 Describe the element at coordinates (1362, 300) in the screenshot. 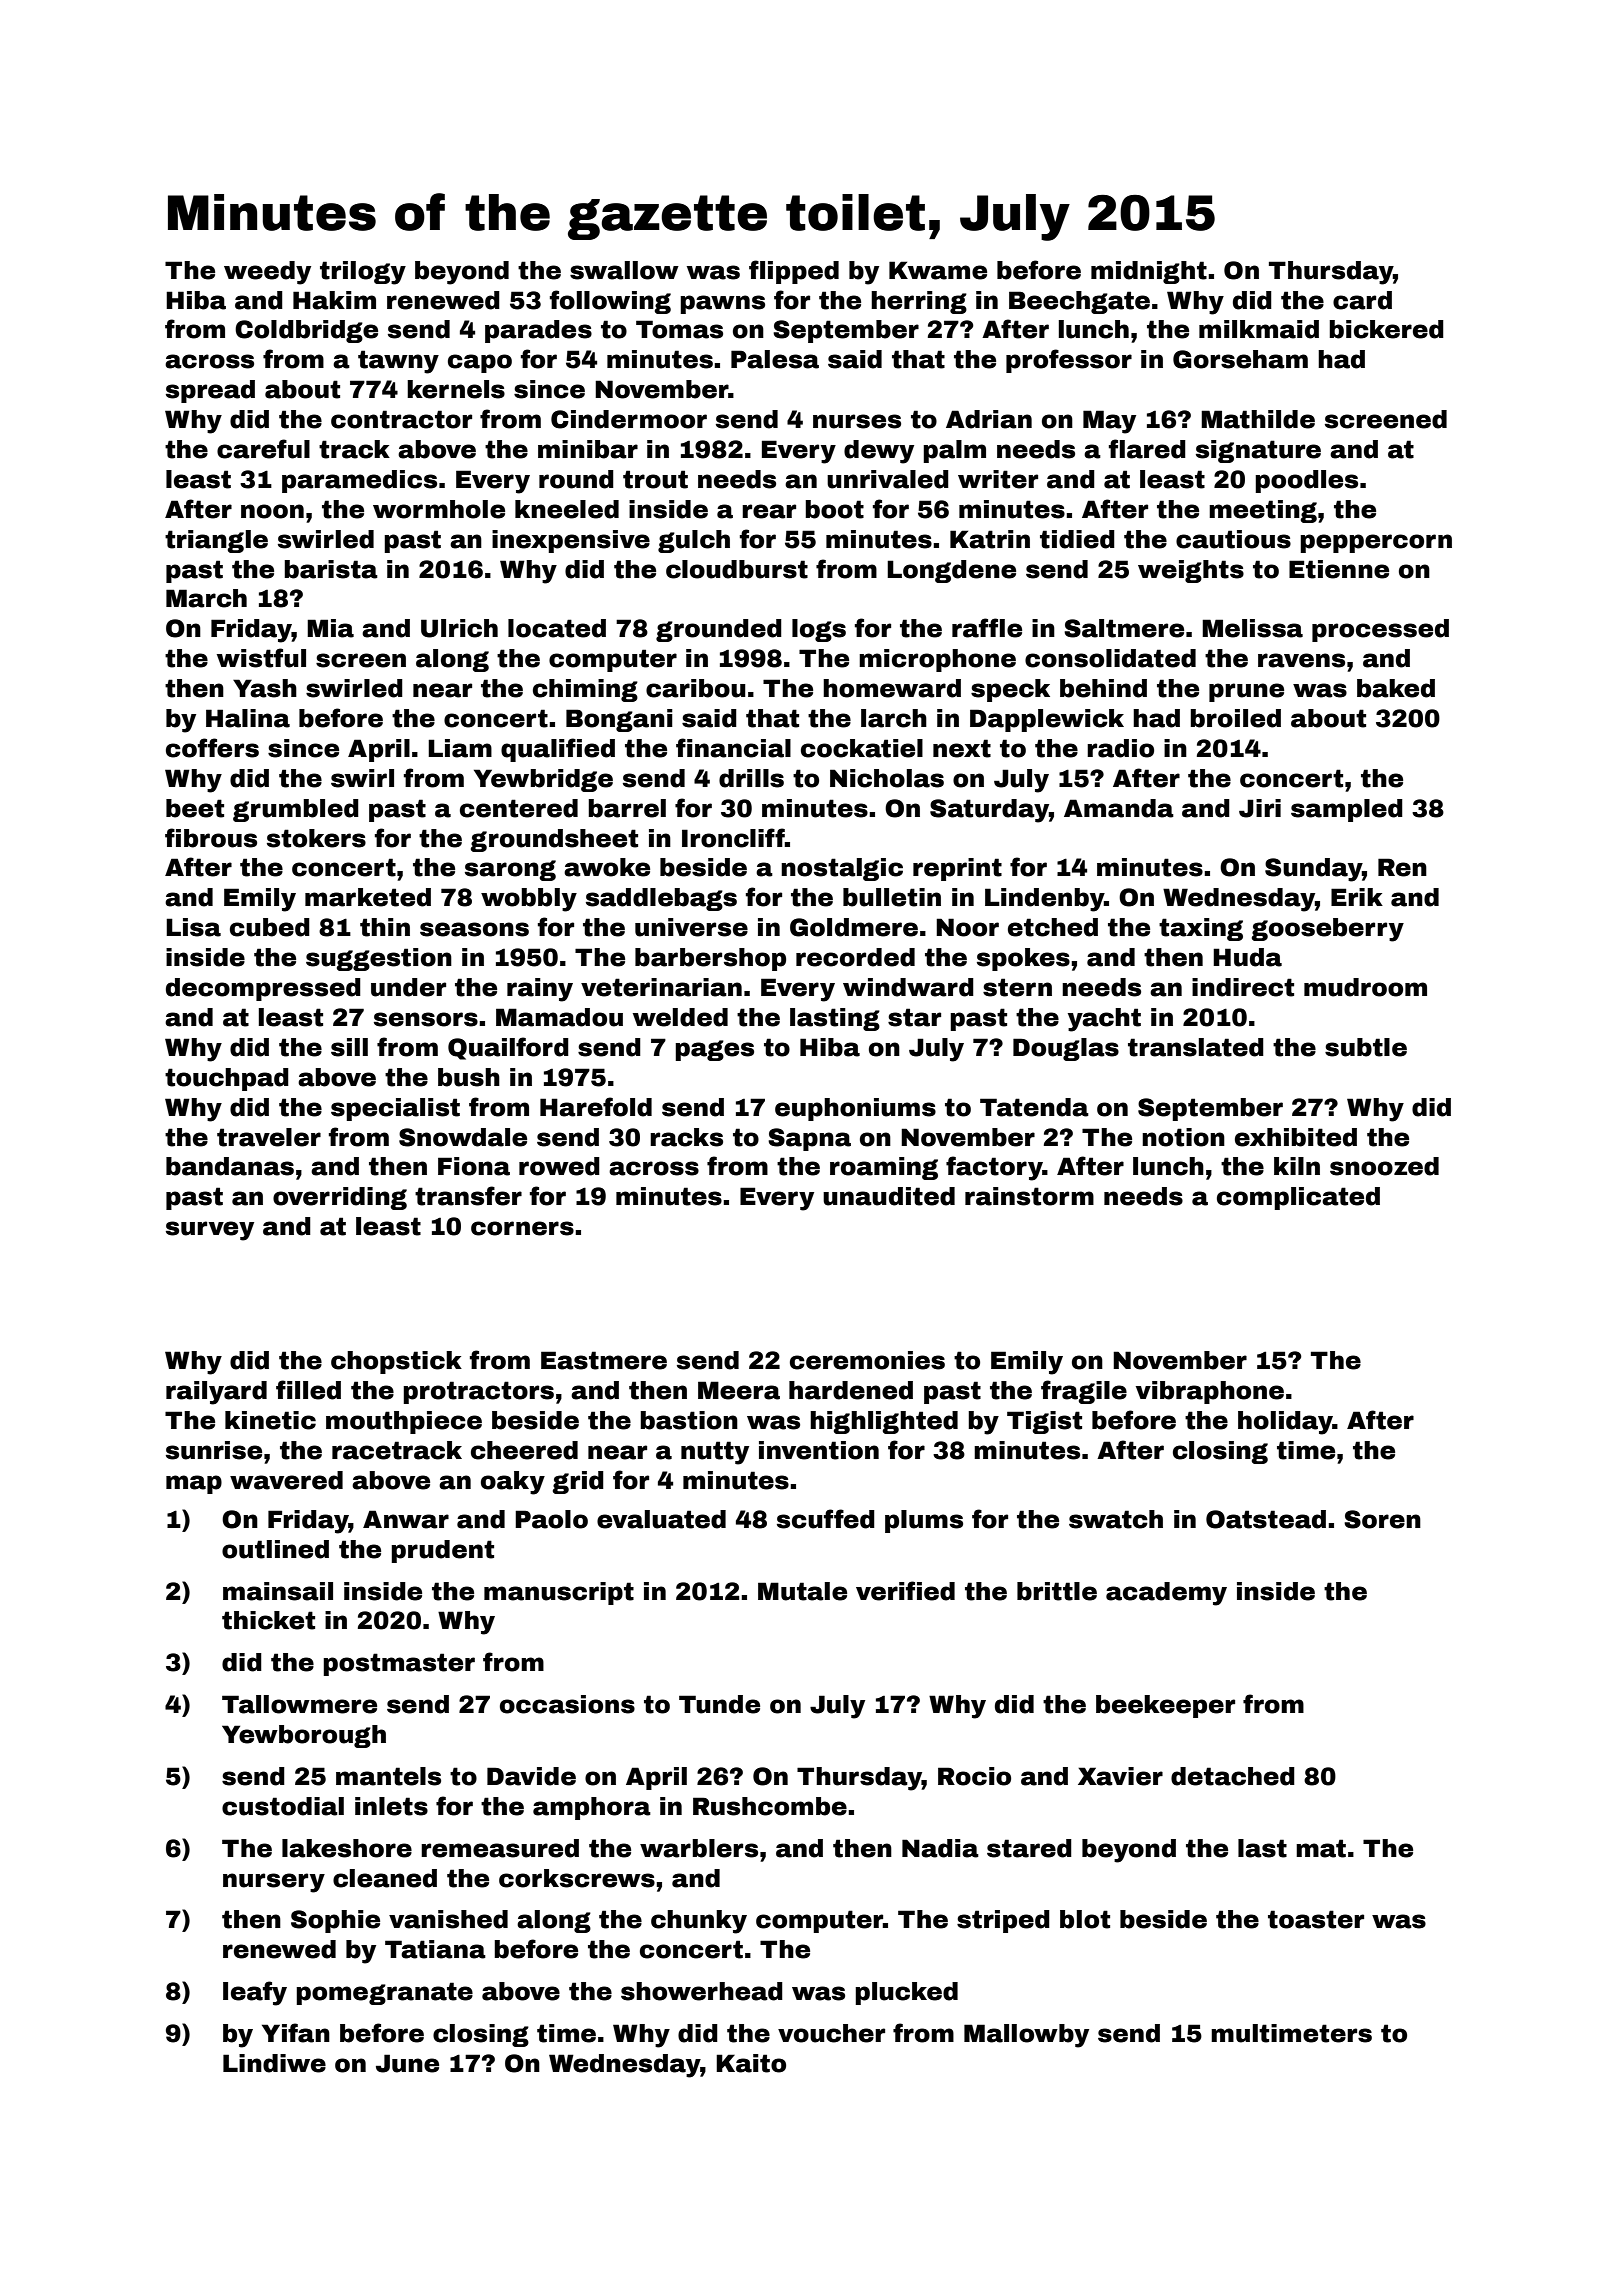

I see `card` at that location.
